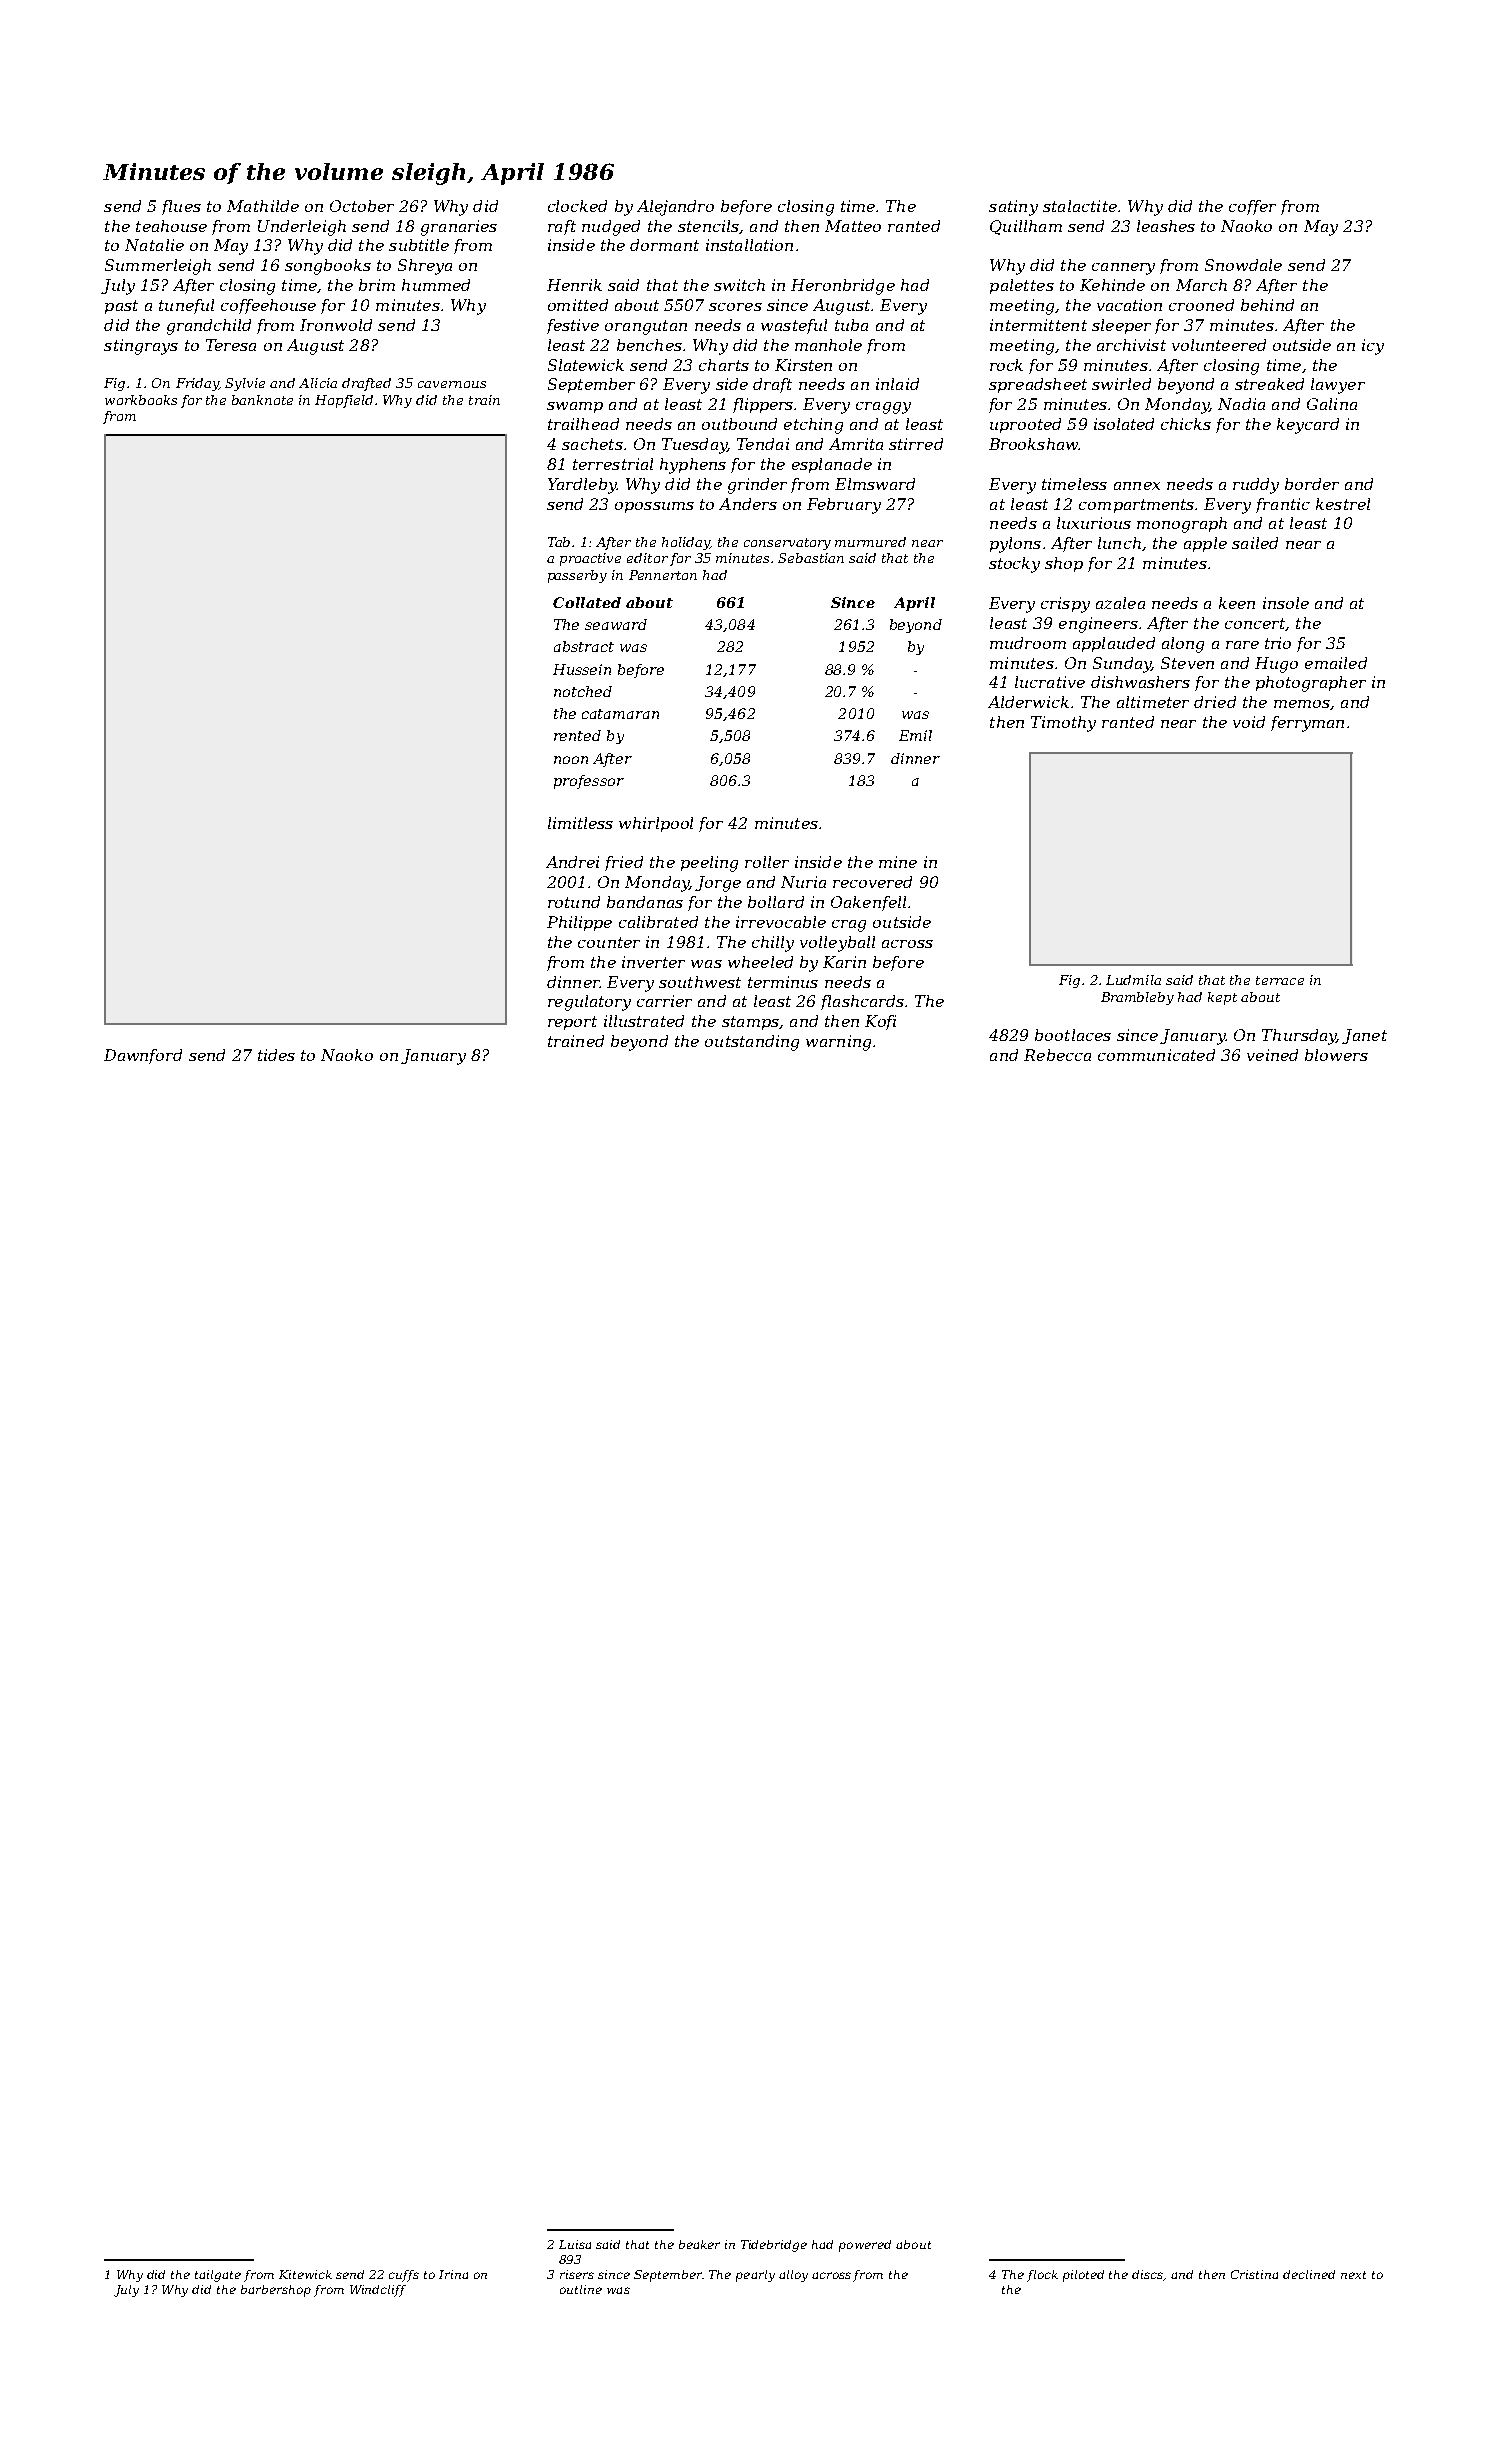 Image resolution: width=1496 pixels, height=2464 pixels. I want to click on report, so click(572, 1023).
